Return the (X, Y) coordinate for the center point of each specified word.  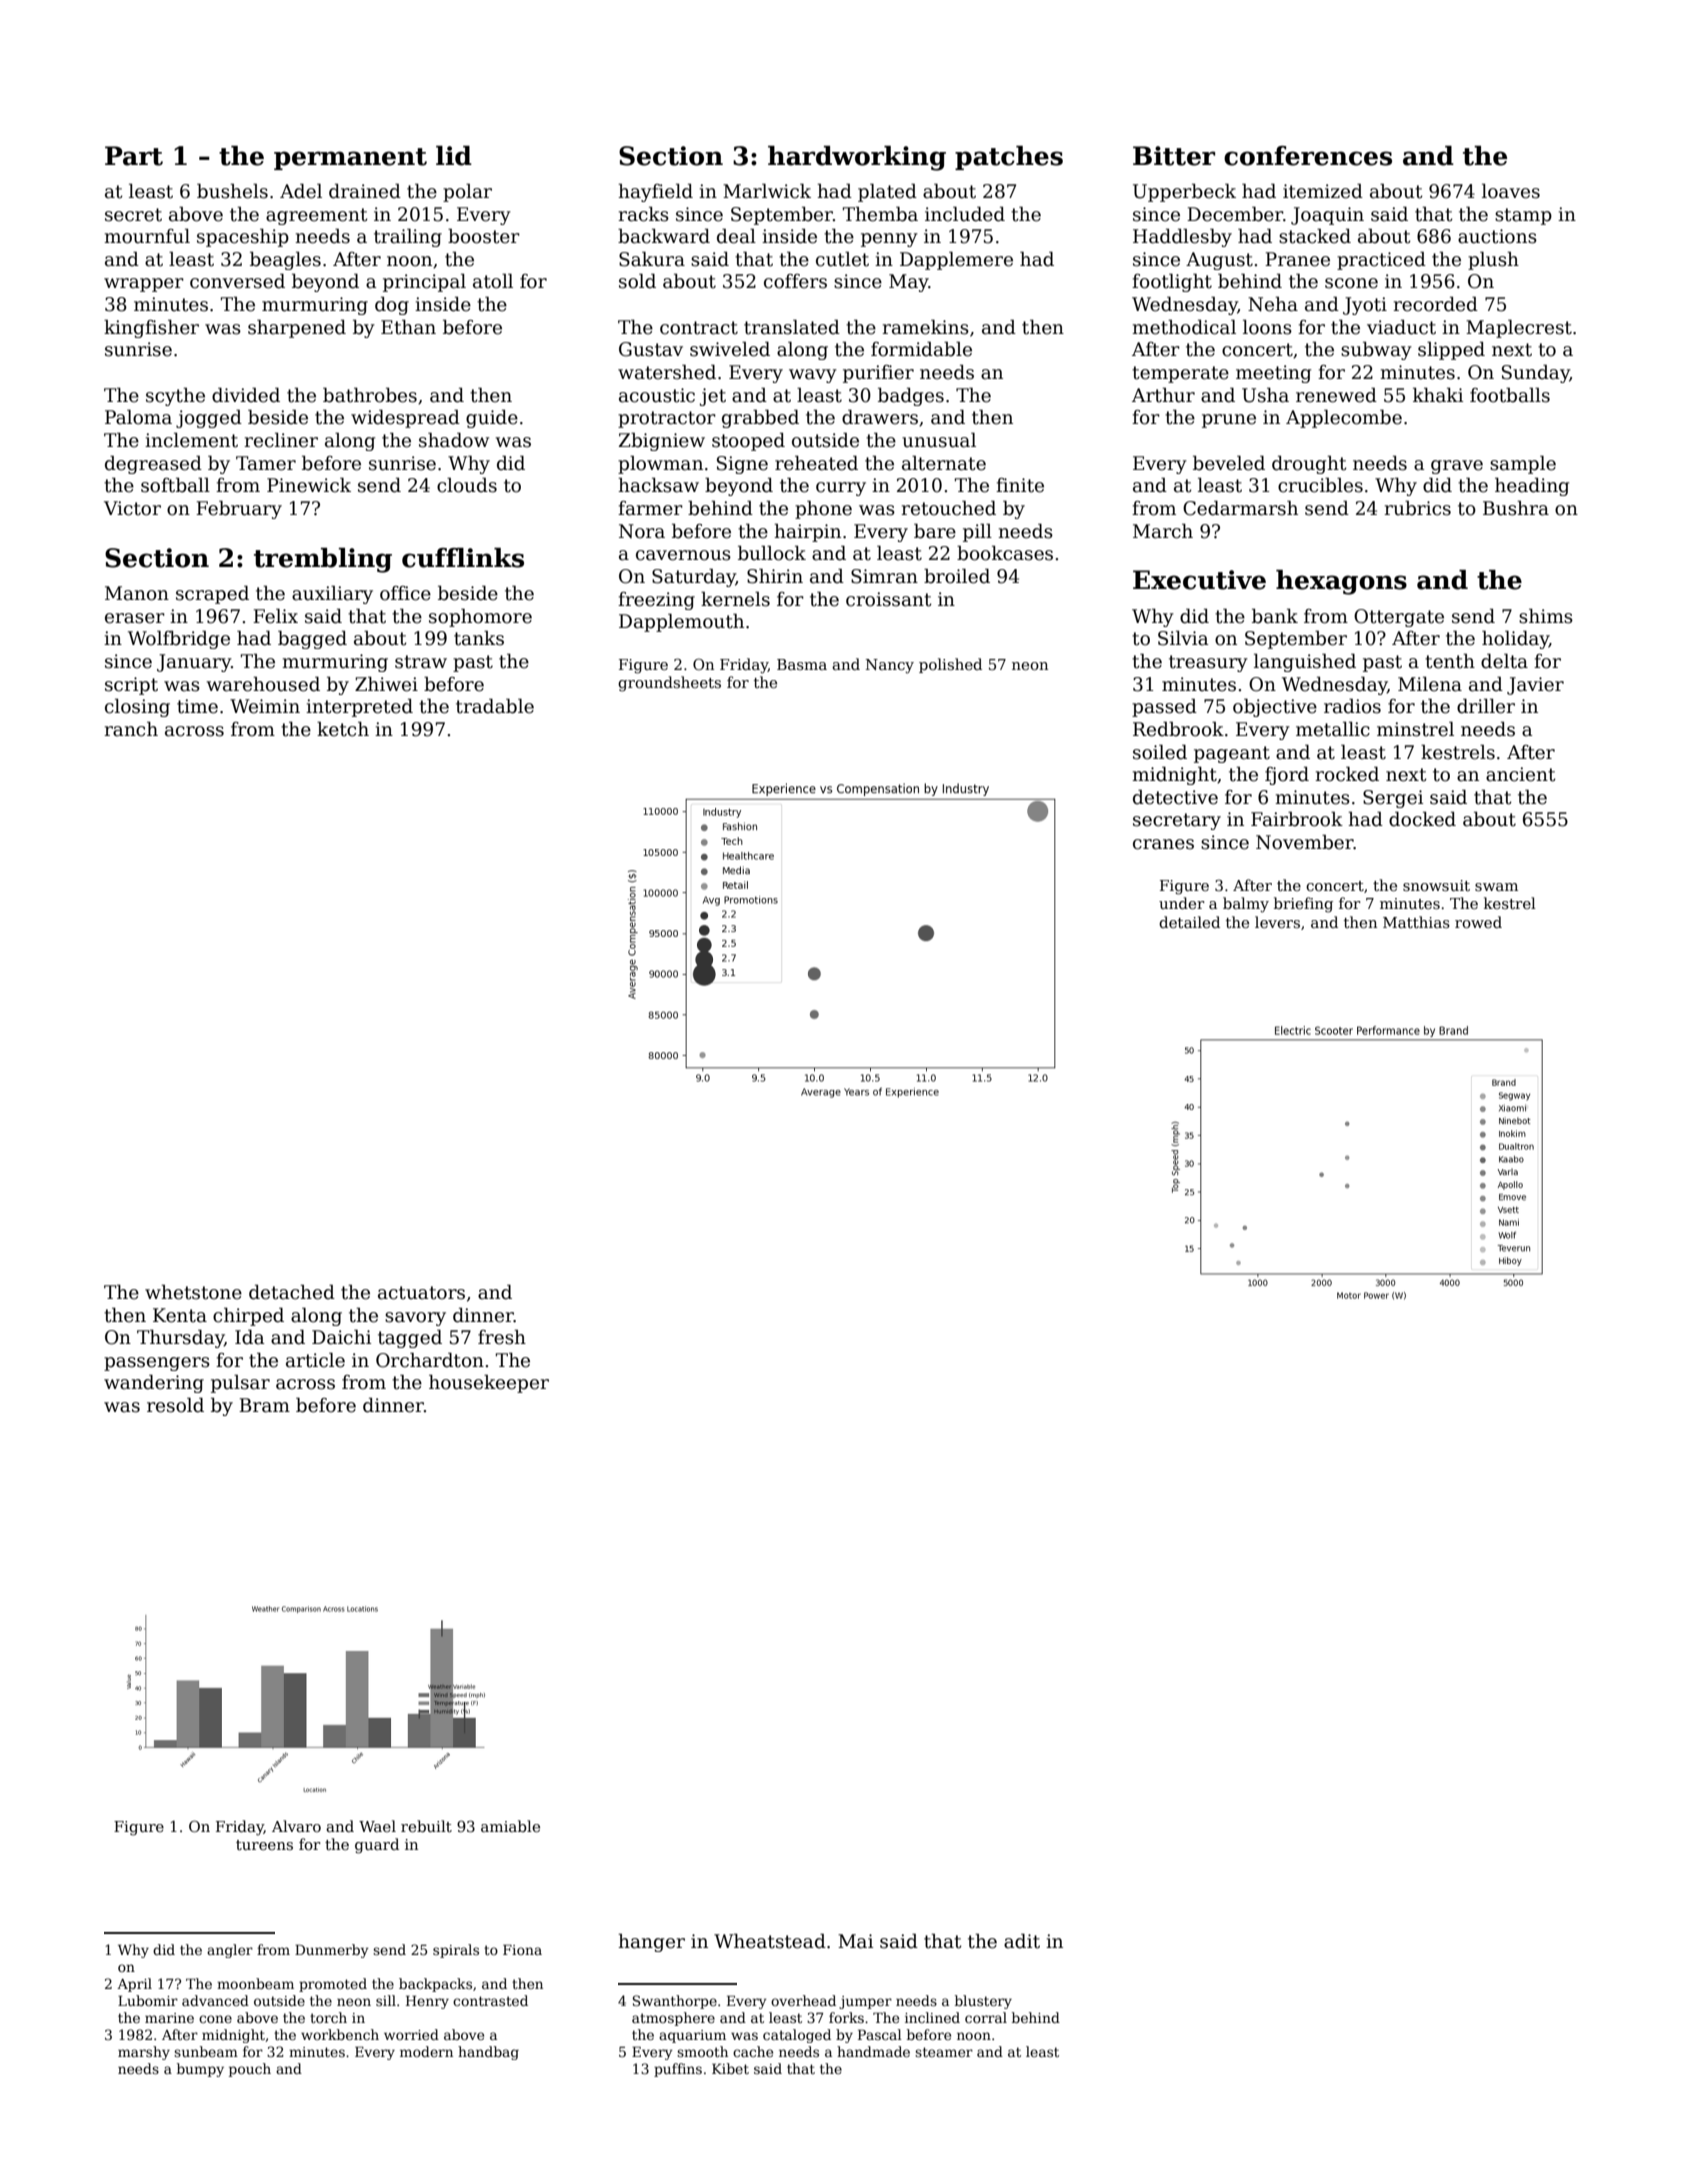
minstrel (1415, 729)
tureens (264, 1845)
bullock (772, 553)
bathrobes (370, 395)
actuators (421, 1293)
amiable (510, 1826)
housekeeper (489, 1383)
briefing (1303, 905)
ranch (131, 729)
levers (1277, 922)
